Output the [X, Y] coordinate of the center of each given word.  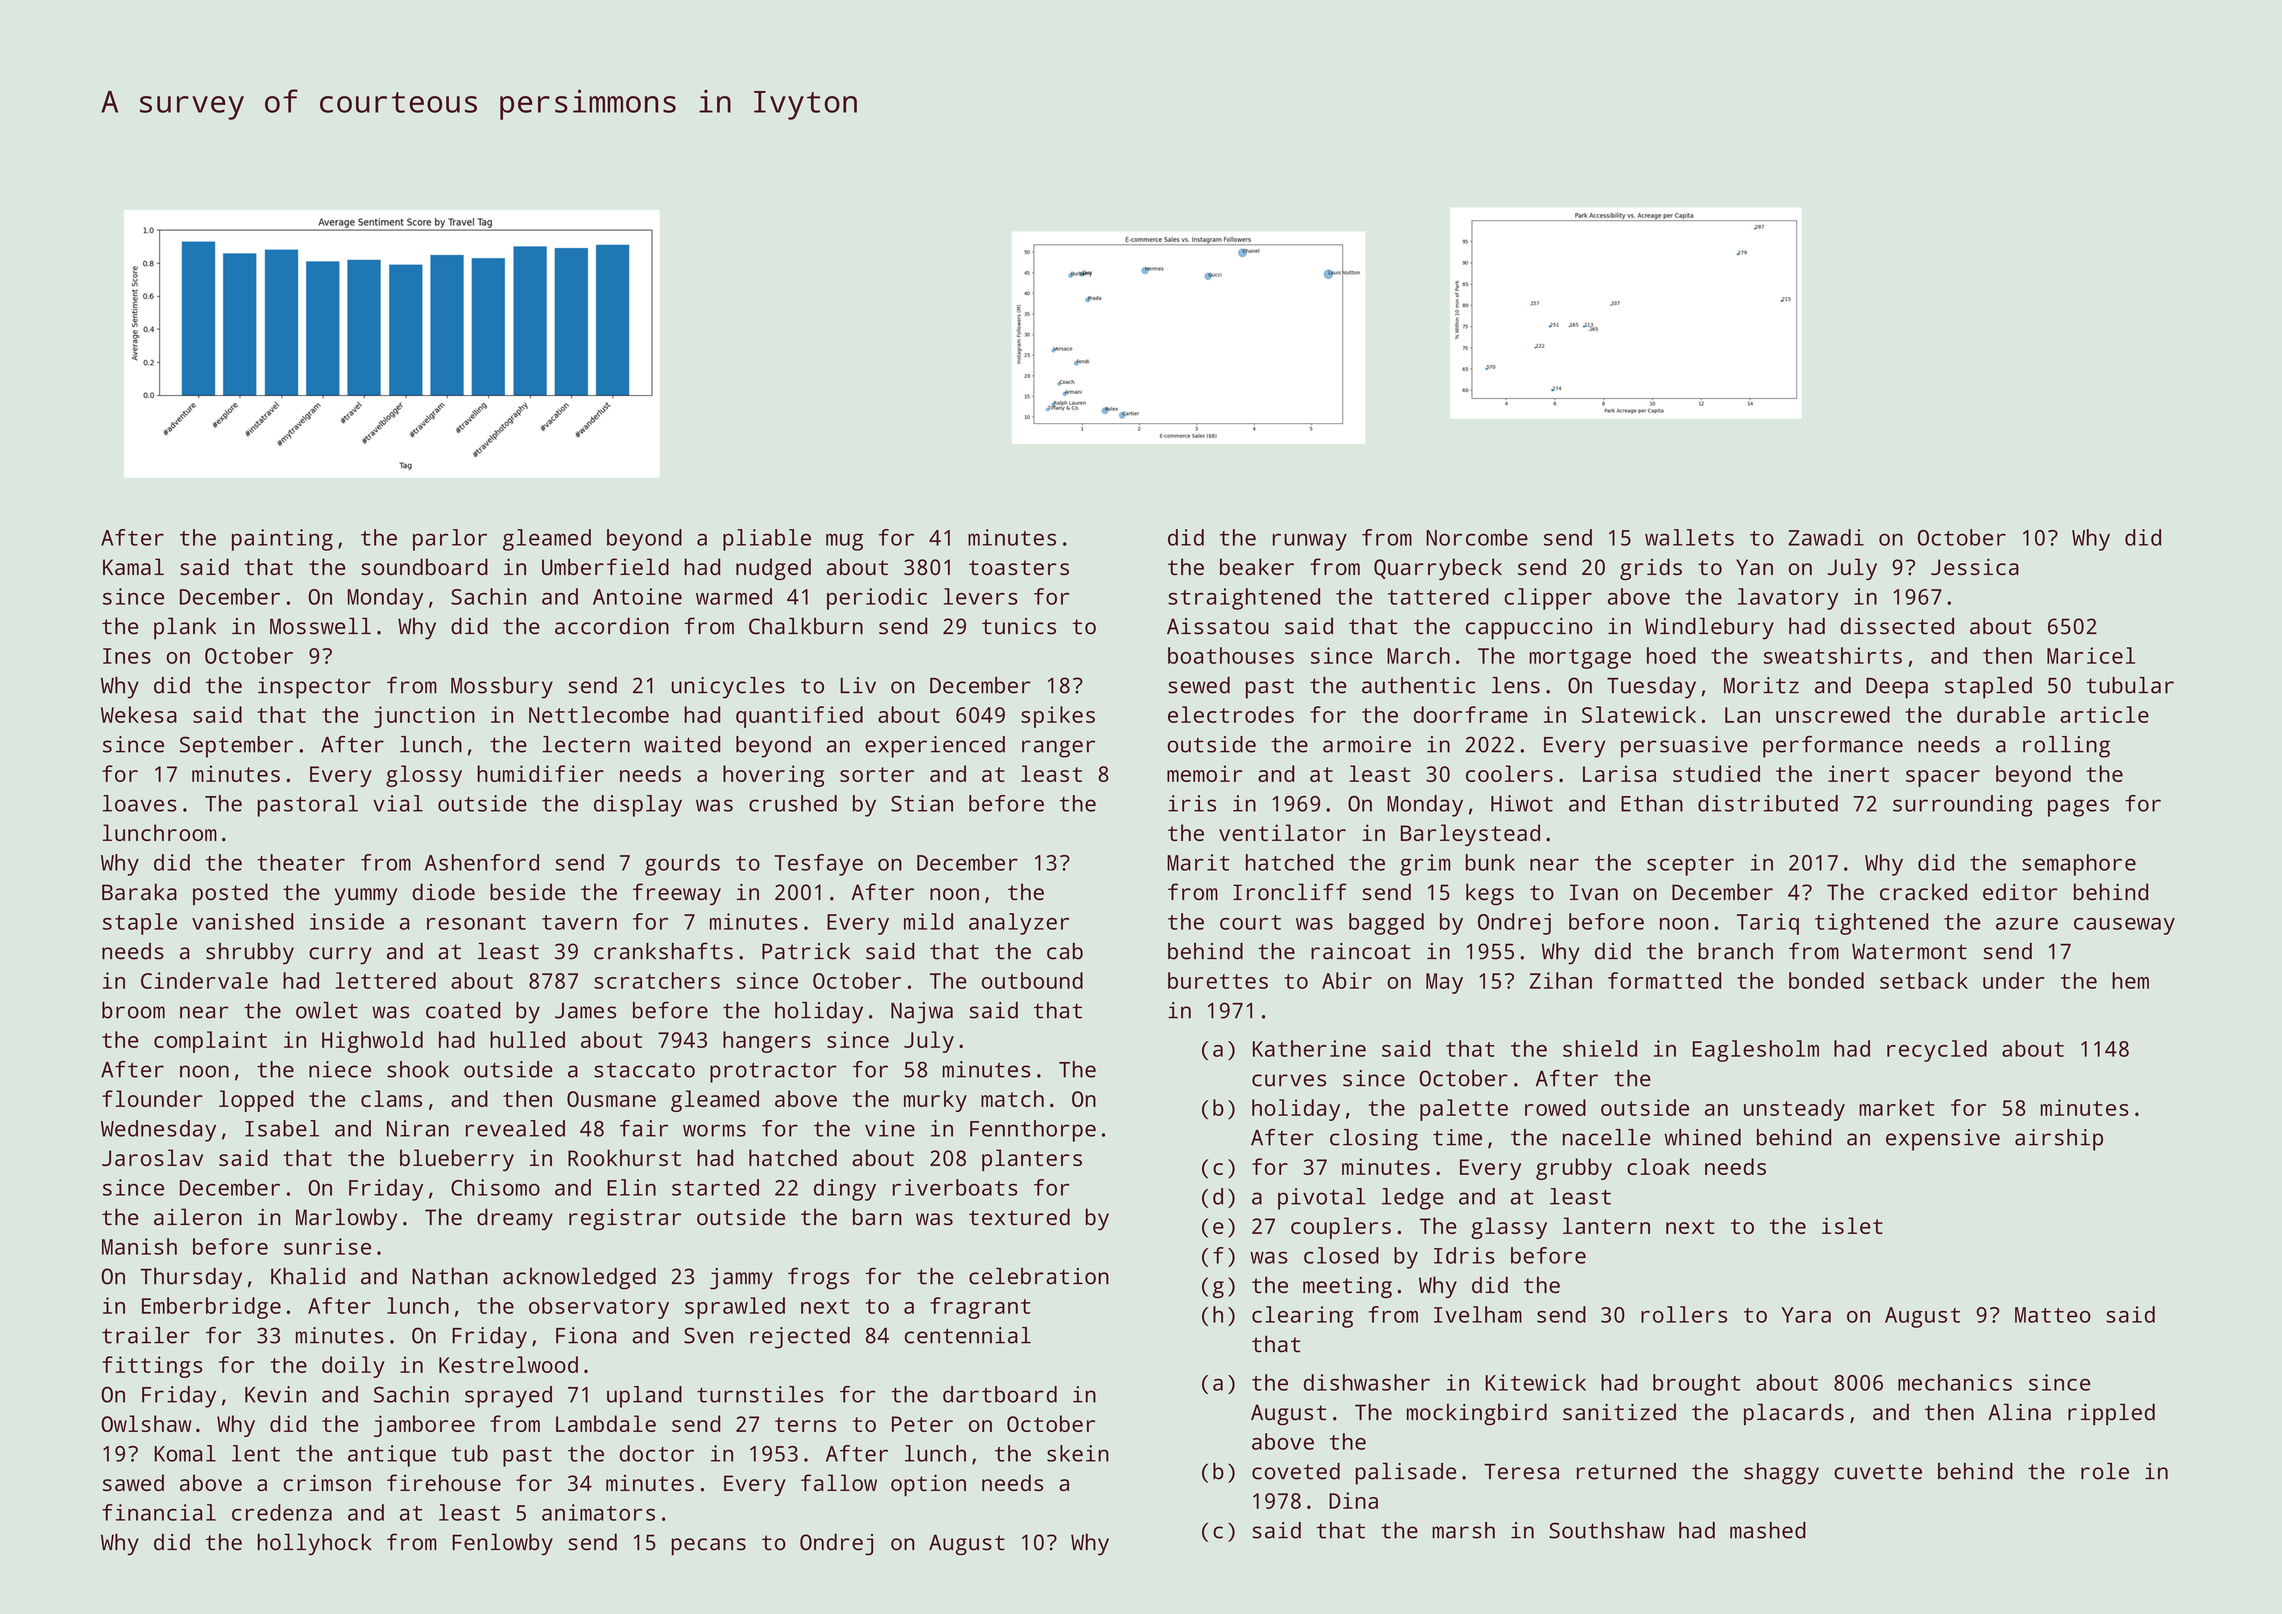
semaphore [2079, 865]
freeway [677, 894]
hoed [1671, 655]
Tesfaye [818, 865]
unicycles [728, 688]
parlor [450, 540]
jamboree [424, 1426]
